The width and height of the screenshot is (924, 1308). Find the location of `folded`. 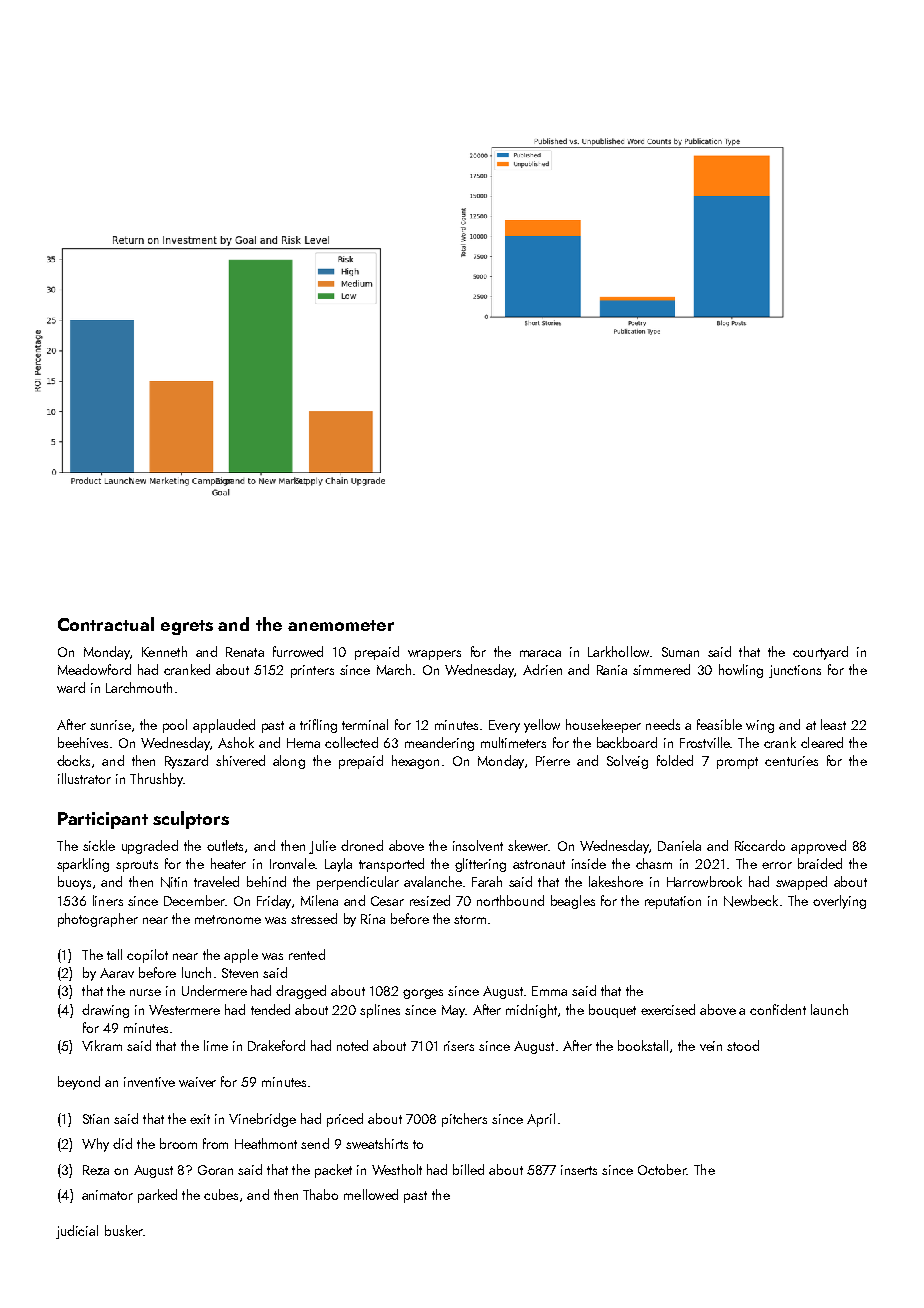

folded is located at coordinates (675, 760).
